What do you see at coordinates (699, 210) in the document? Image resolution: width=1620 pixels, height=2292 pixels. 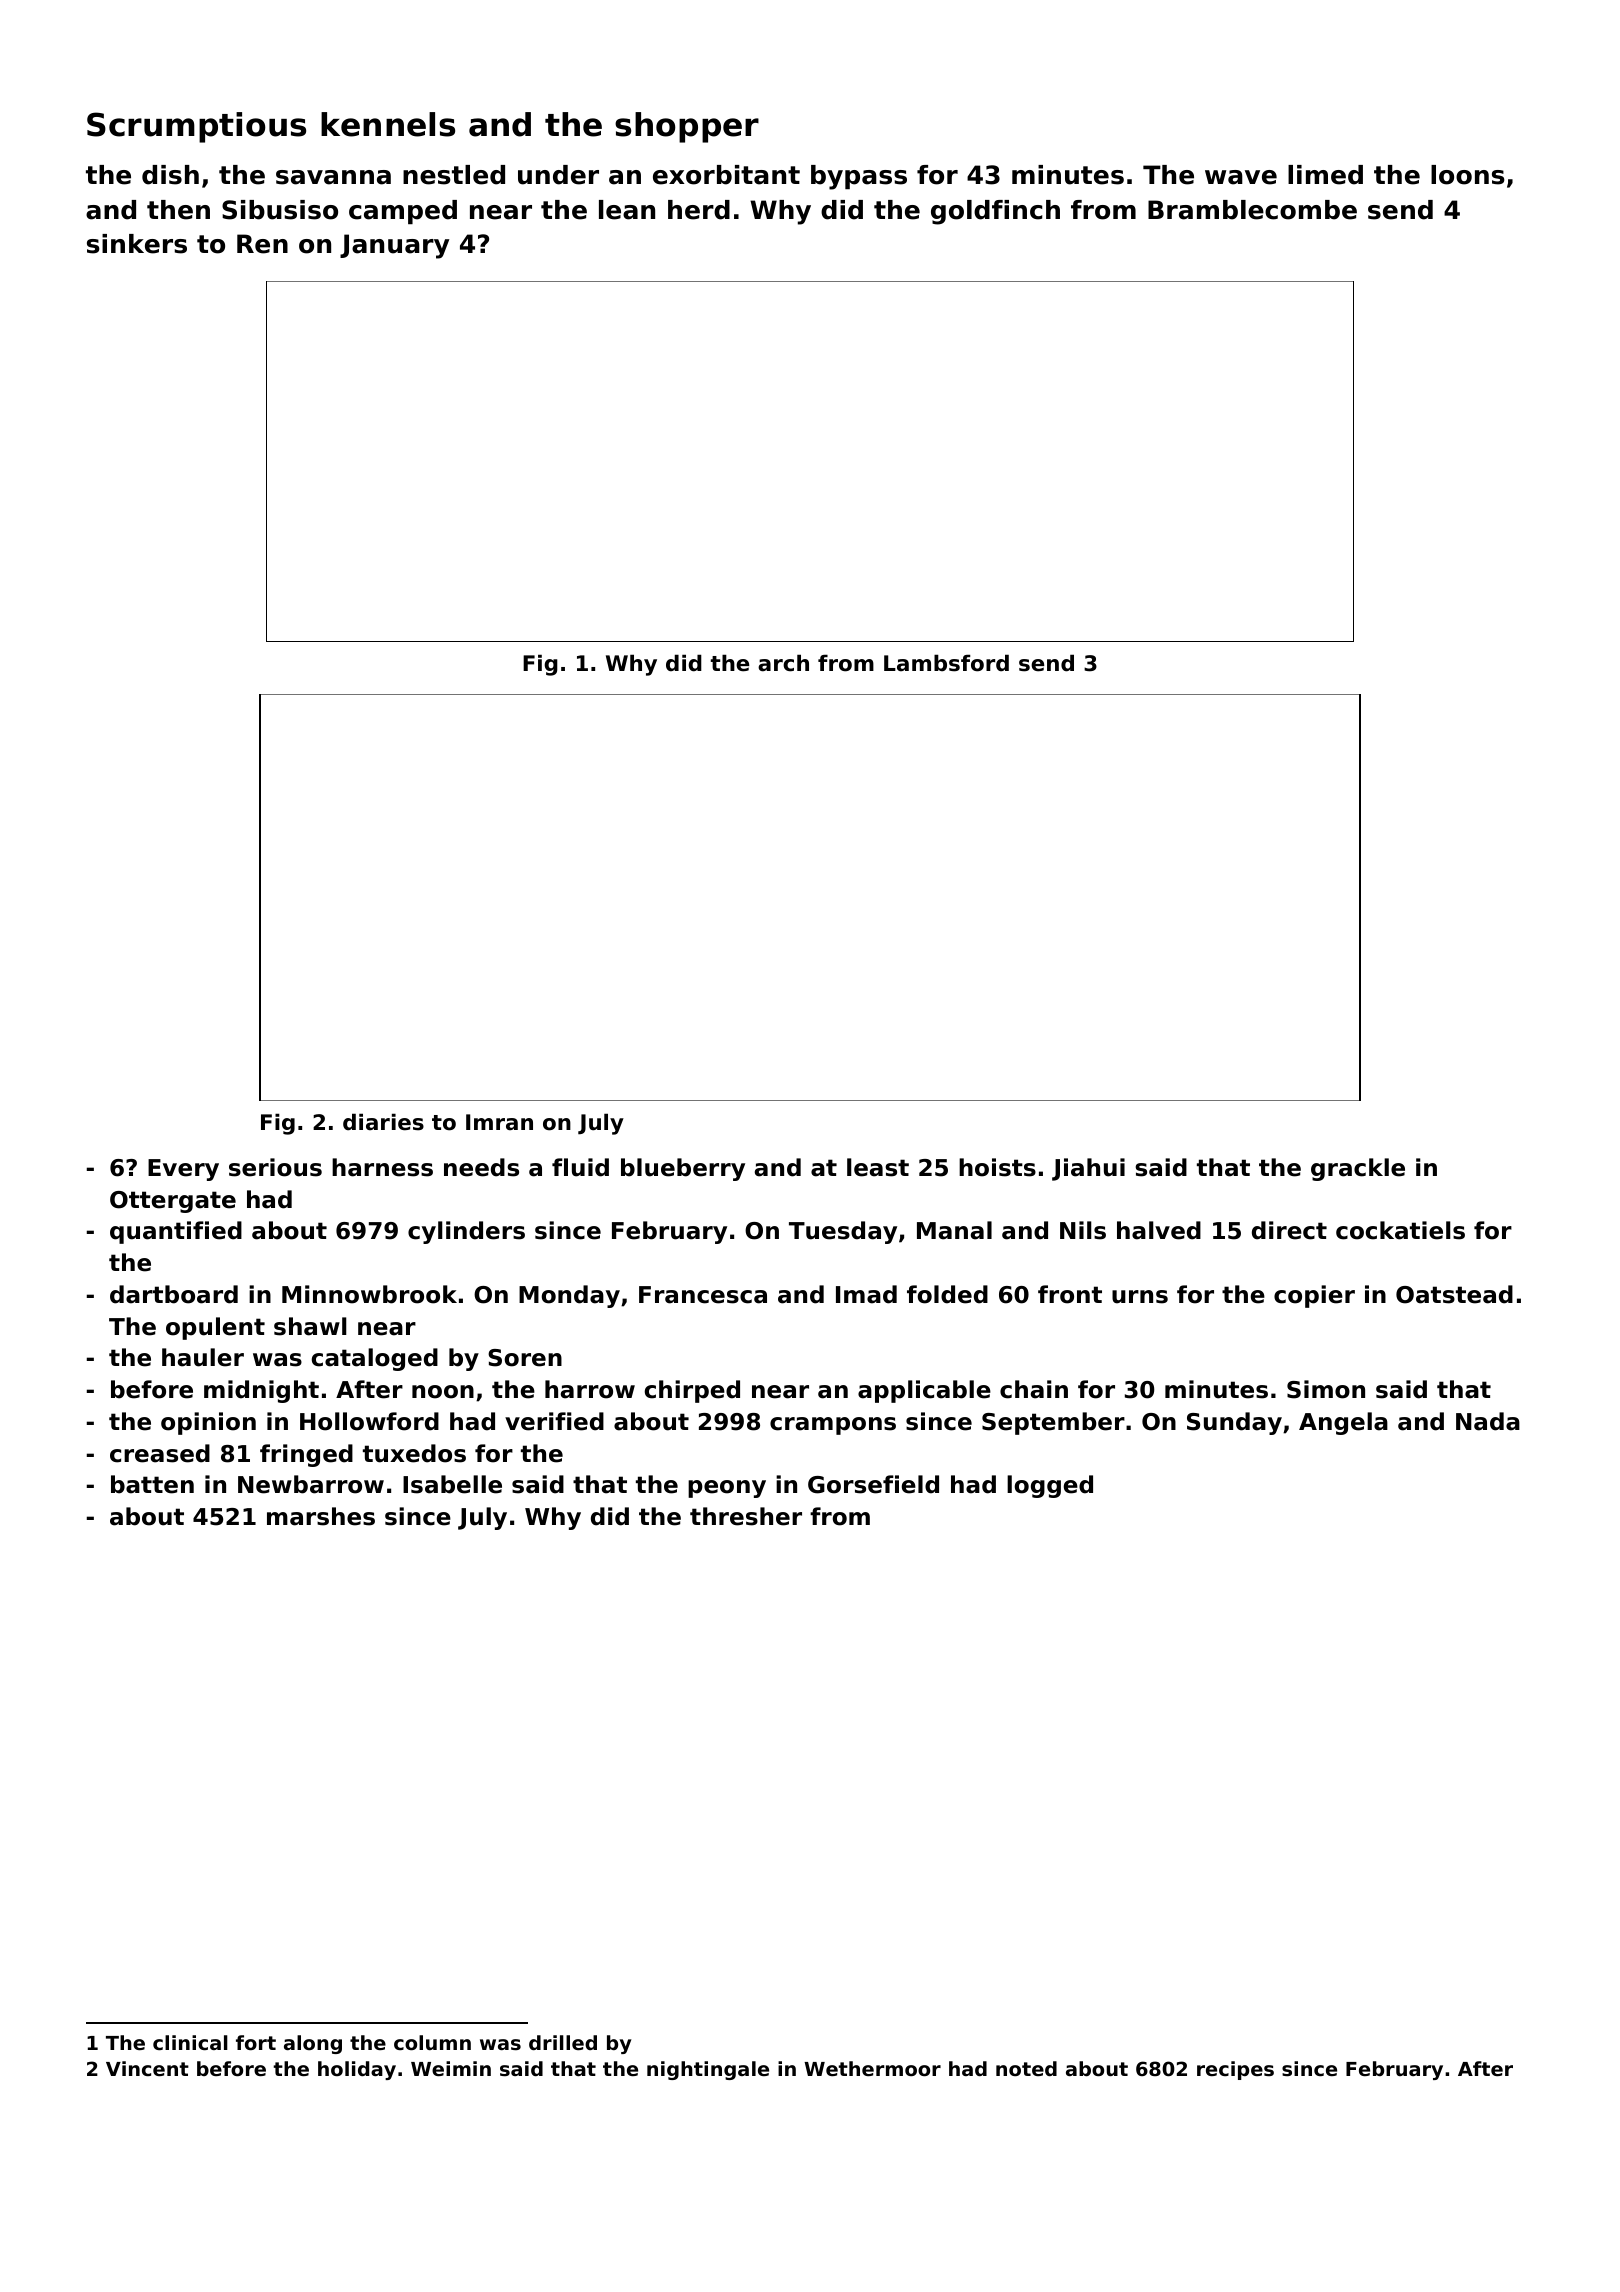 I see `herd` at bounding box center [699, 210].
